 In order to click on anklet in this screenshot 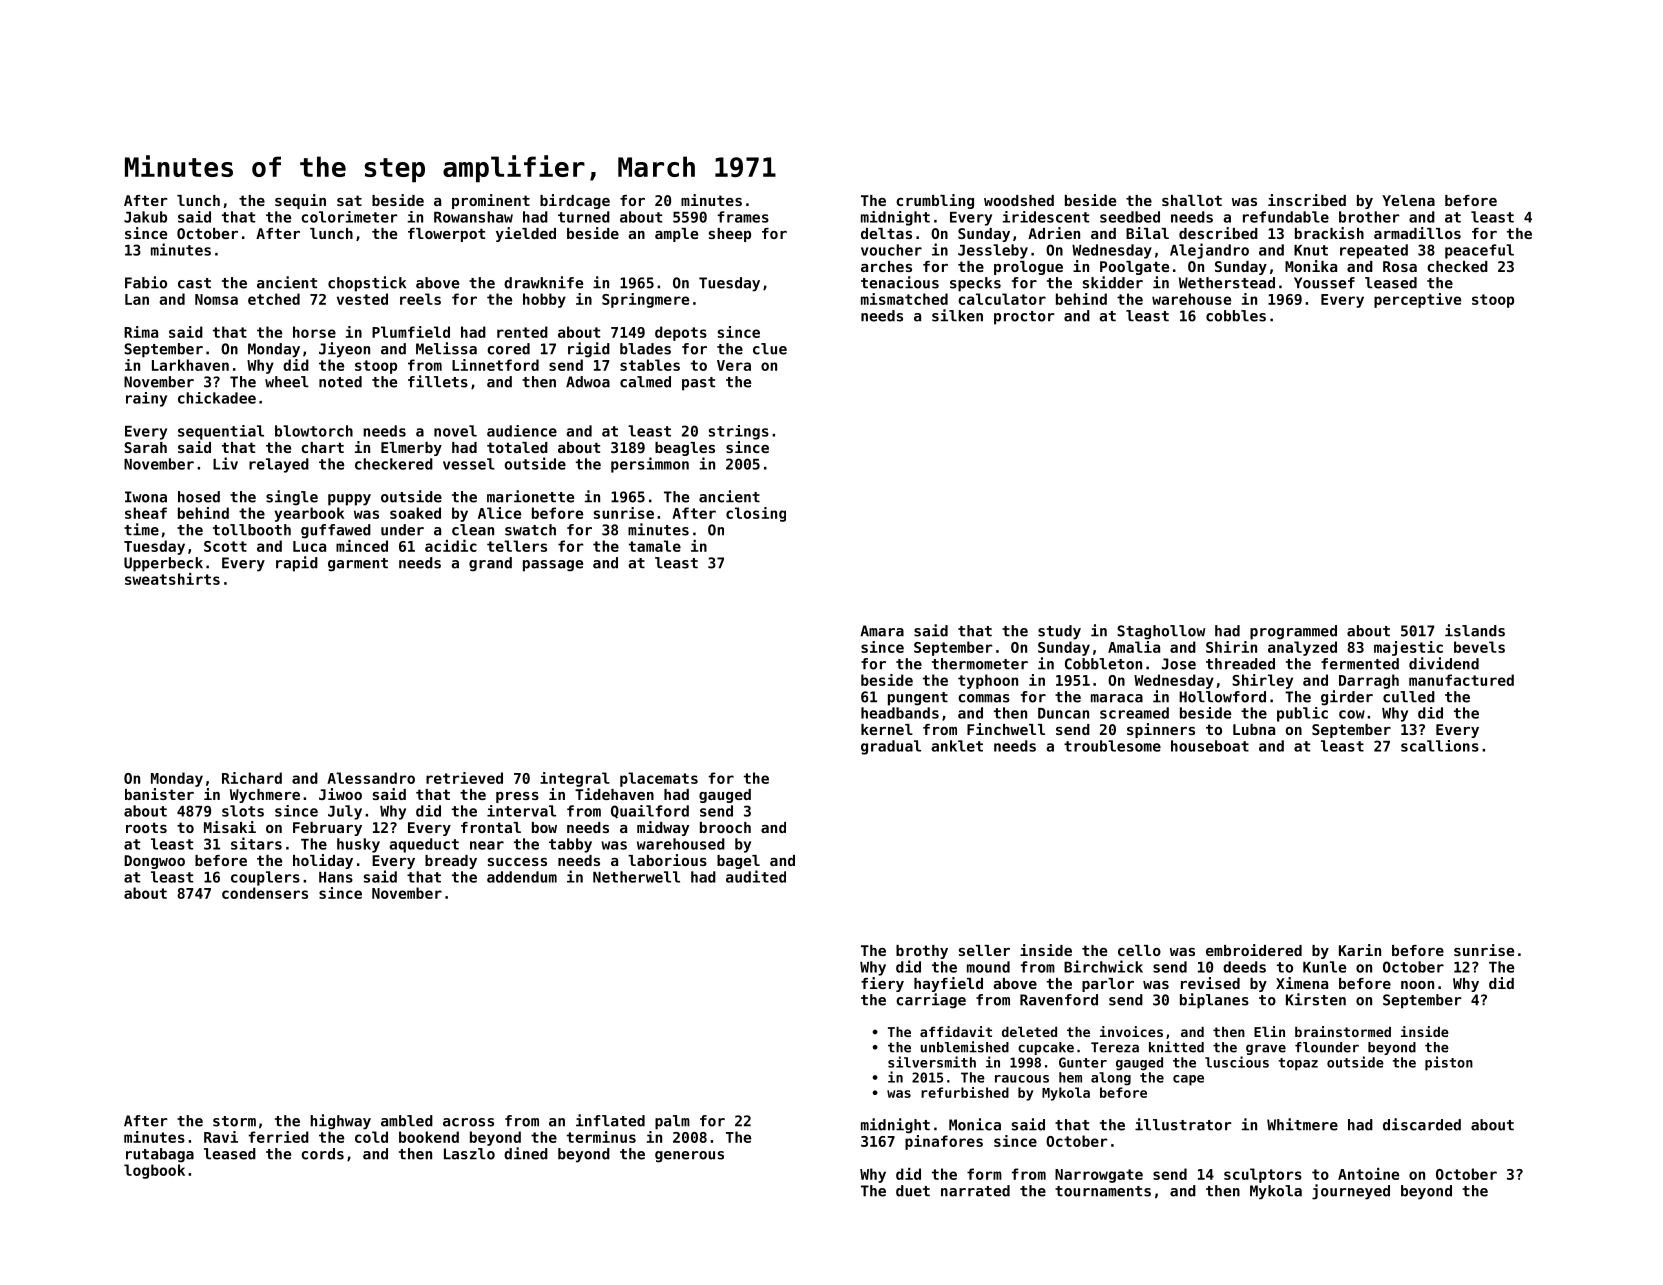, I will do `click(957, 746)`.
